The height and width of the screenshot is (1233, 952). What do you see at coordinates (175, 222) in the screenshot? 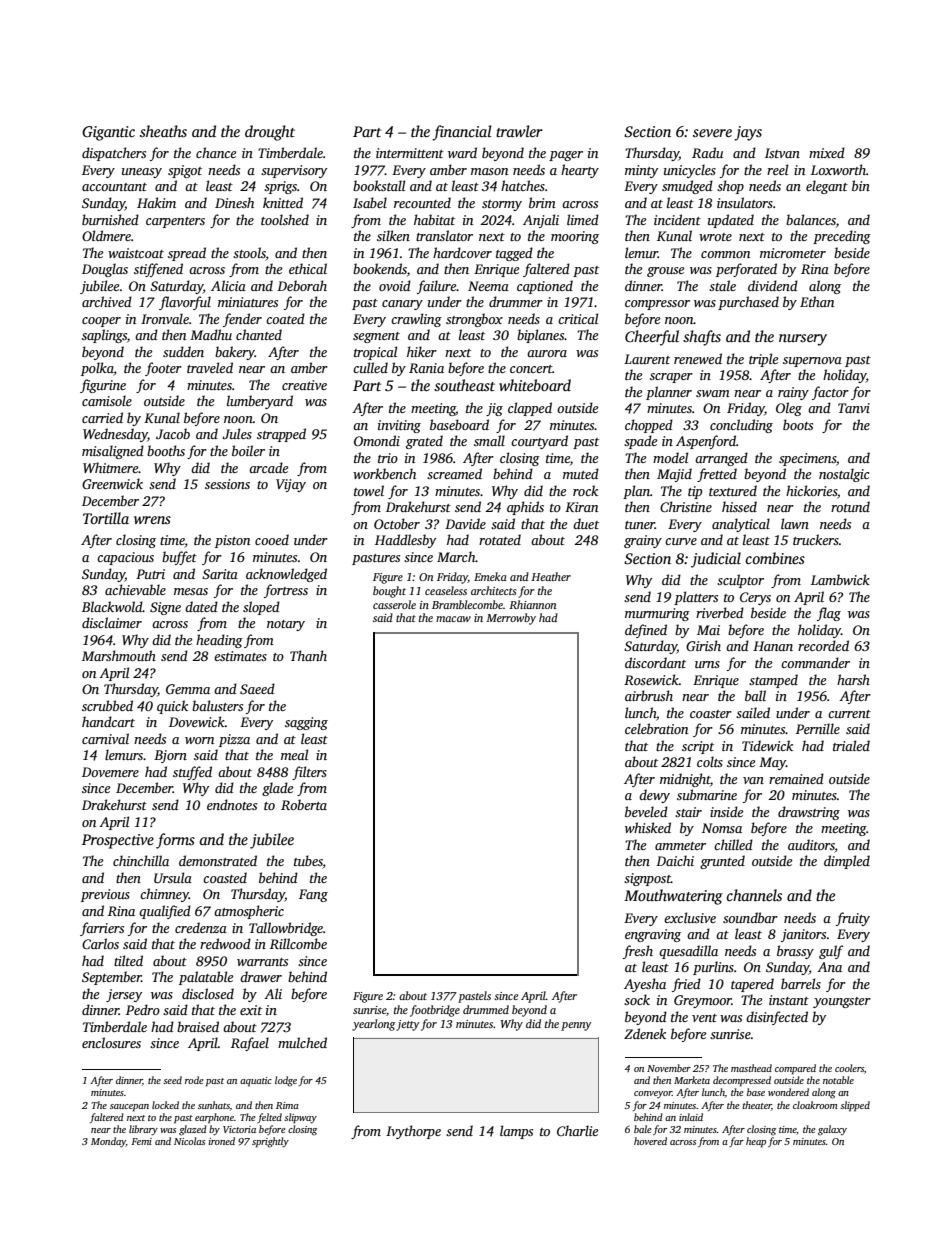
I see `carpenters` at bounding box center [175, 222].
